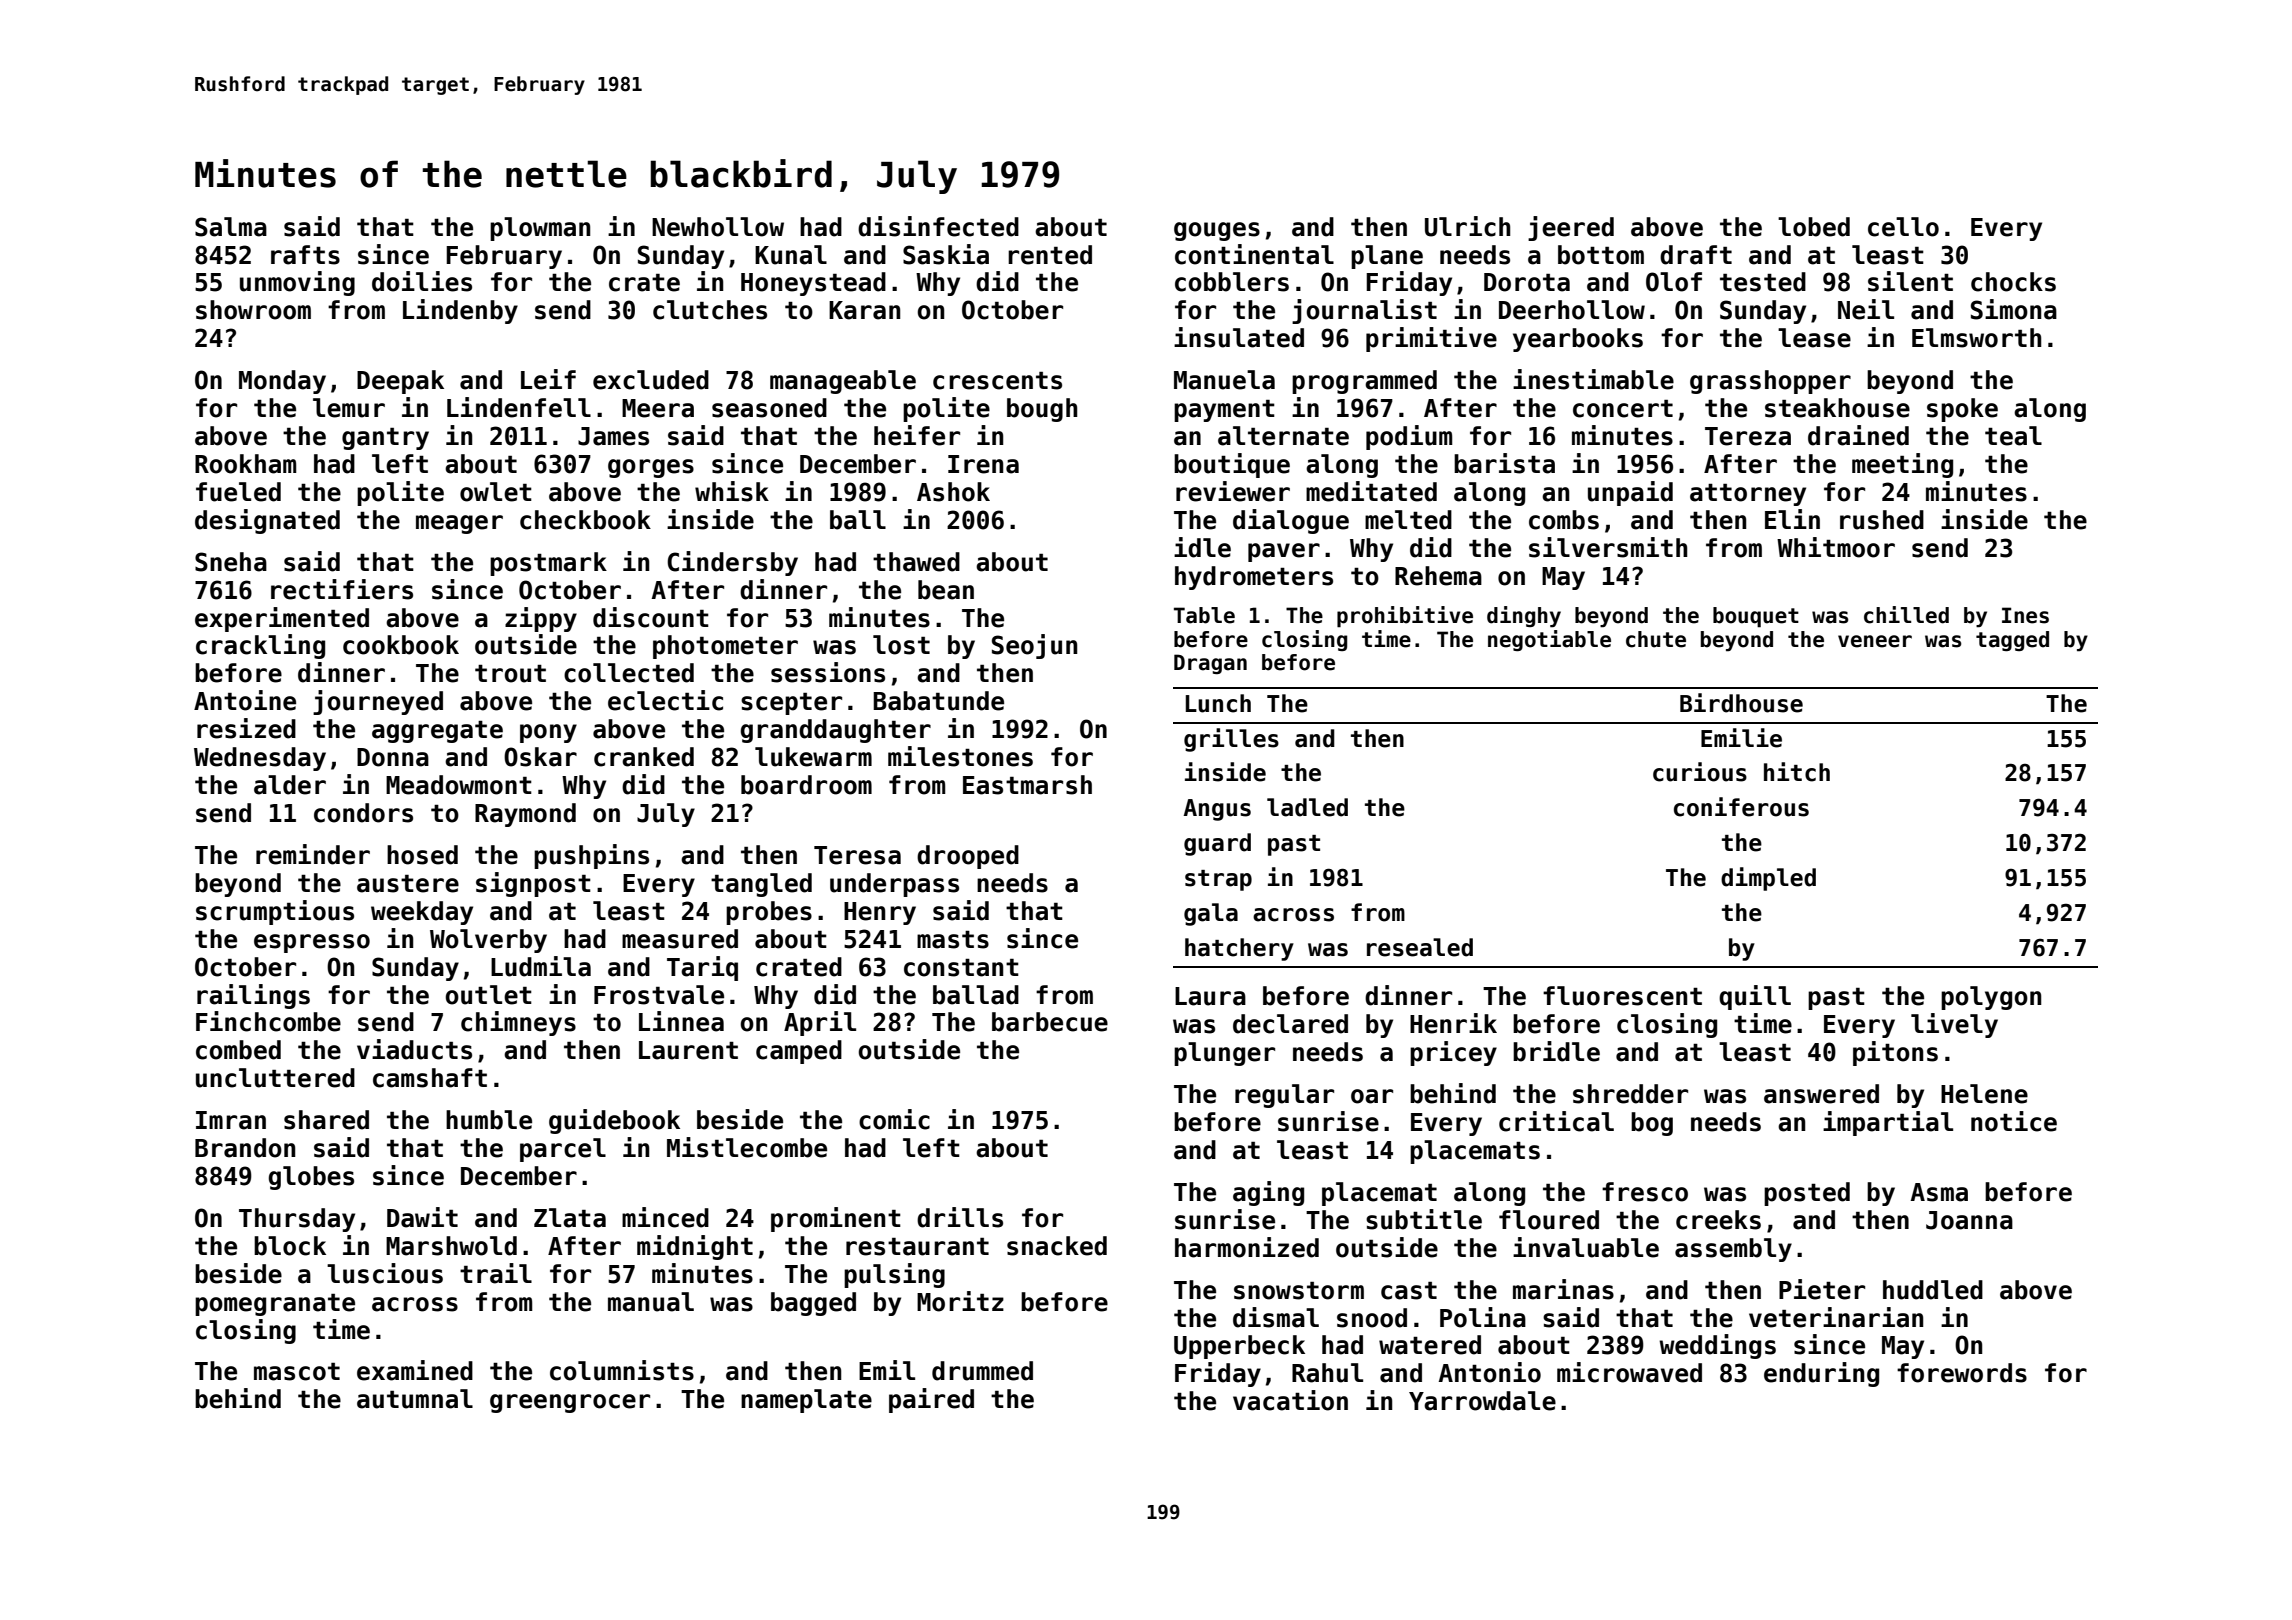  I want to click on podium, so click(1409, 437).
